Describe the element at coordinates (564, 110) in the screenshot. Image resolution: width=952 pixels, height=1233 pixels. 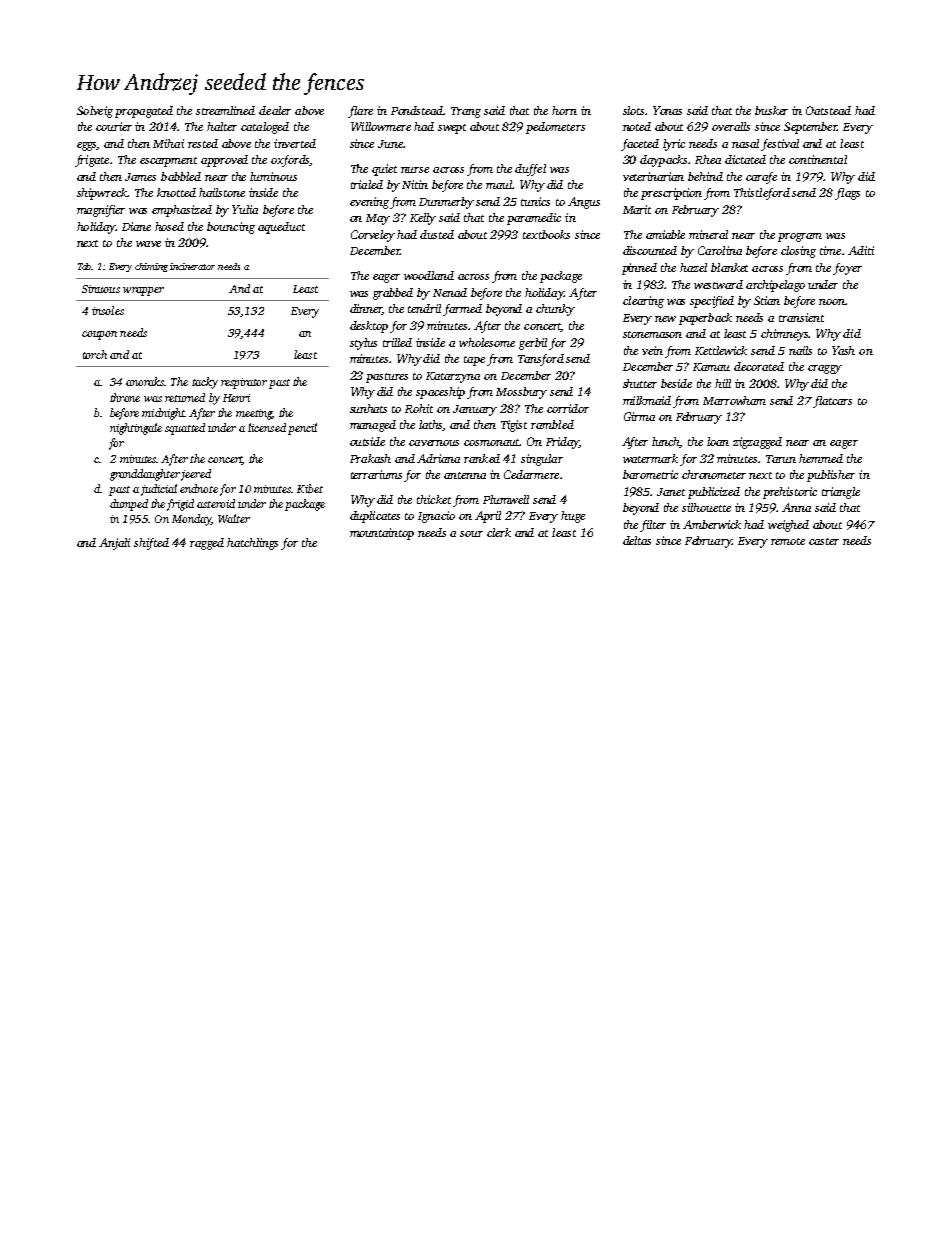
I see `horn` at that location.
